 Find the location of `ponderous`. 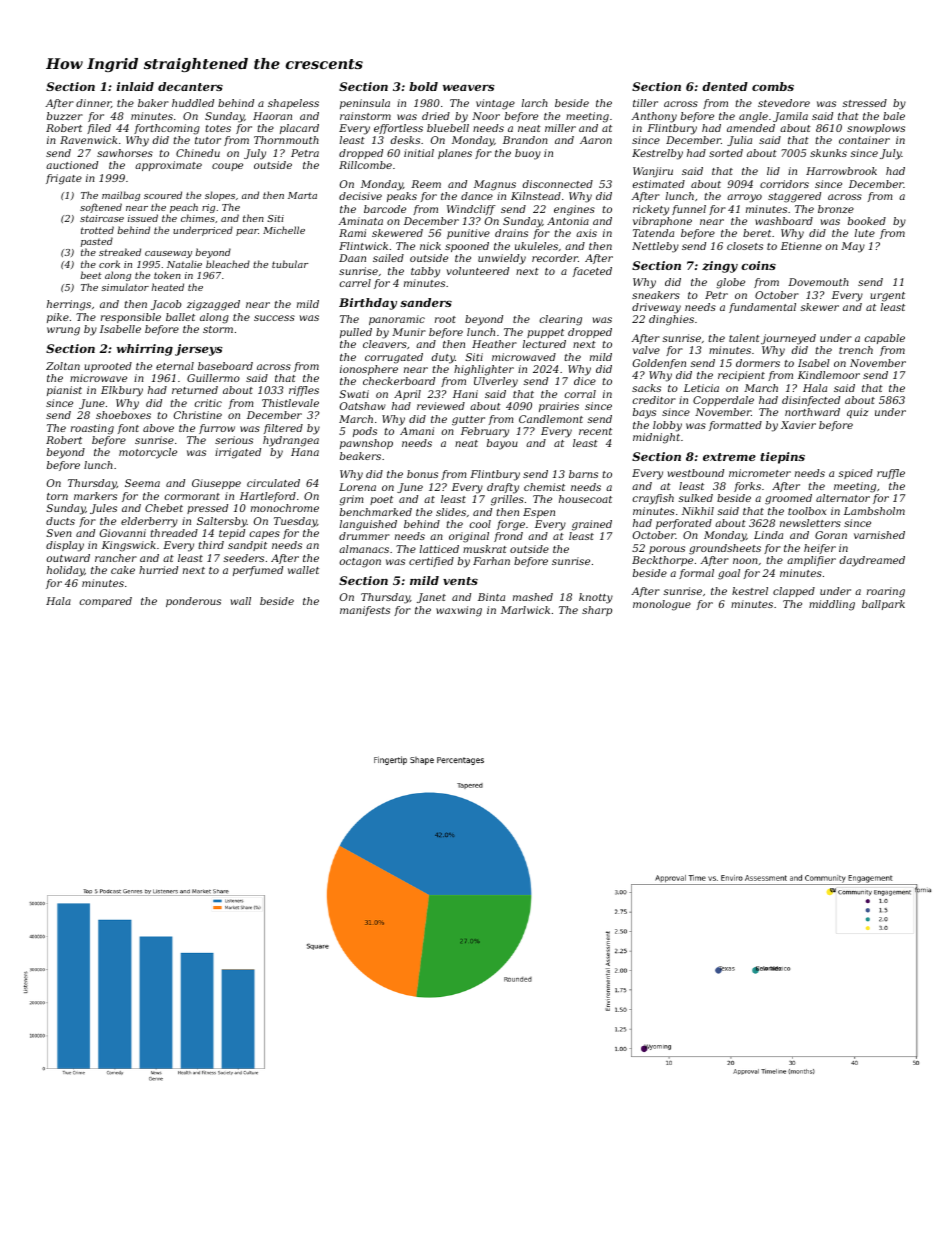

ponderous is located at coordinates (193, 602).
